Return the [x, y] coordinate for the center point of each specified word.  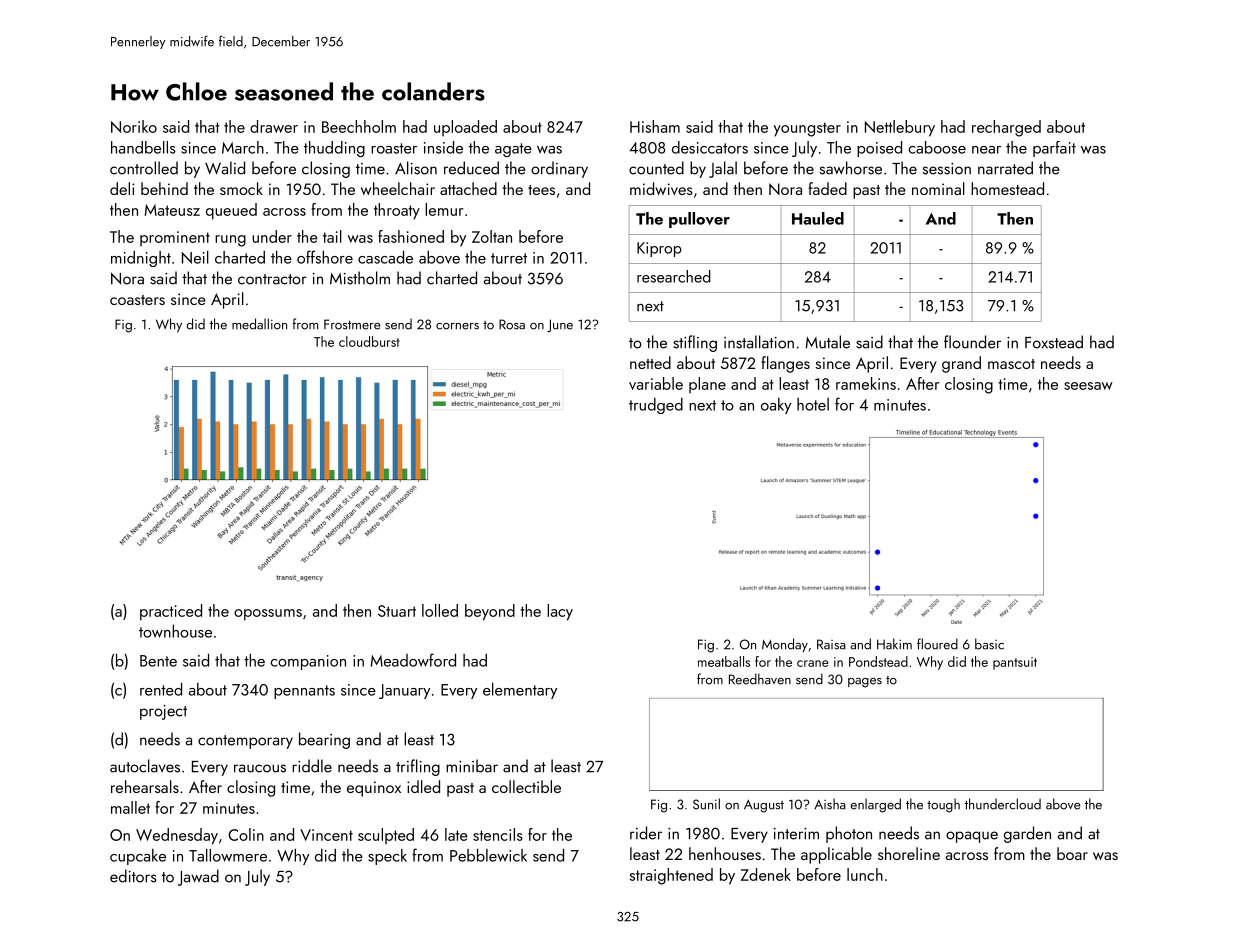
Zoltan [492, 236]
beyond [490, 612]
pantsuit [1015, 663]
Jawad [198, 877]
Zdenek [766, 874]
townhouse [175, 631]
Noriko [134, 126]
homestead [1007, 188]
